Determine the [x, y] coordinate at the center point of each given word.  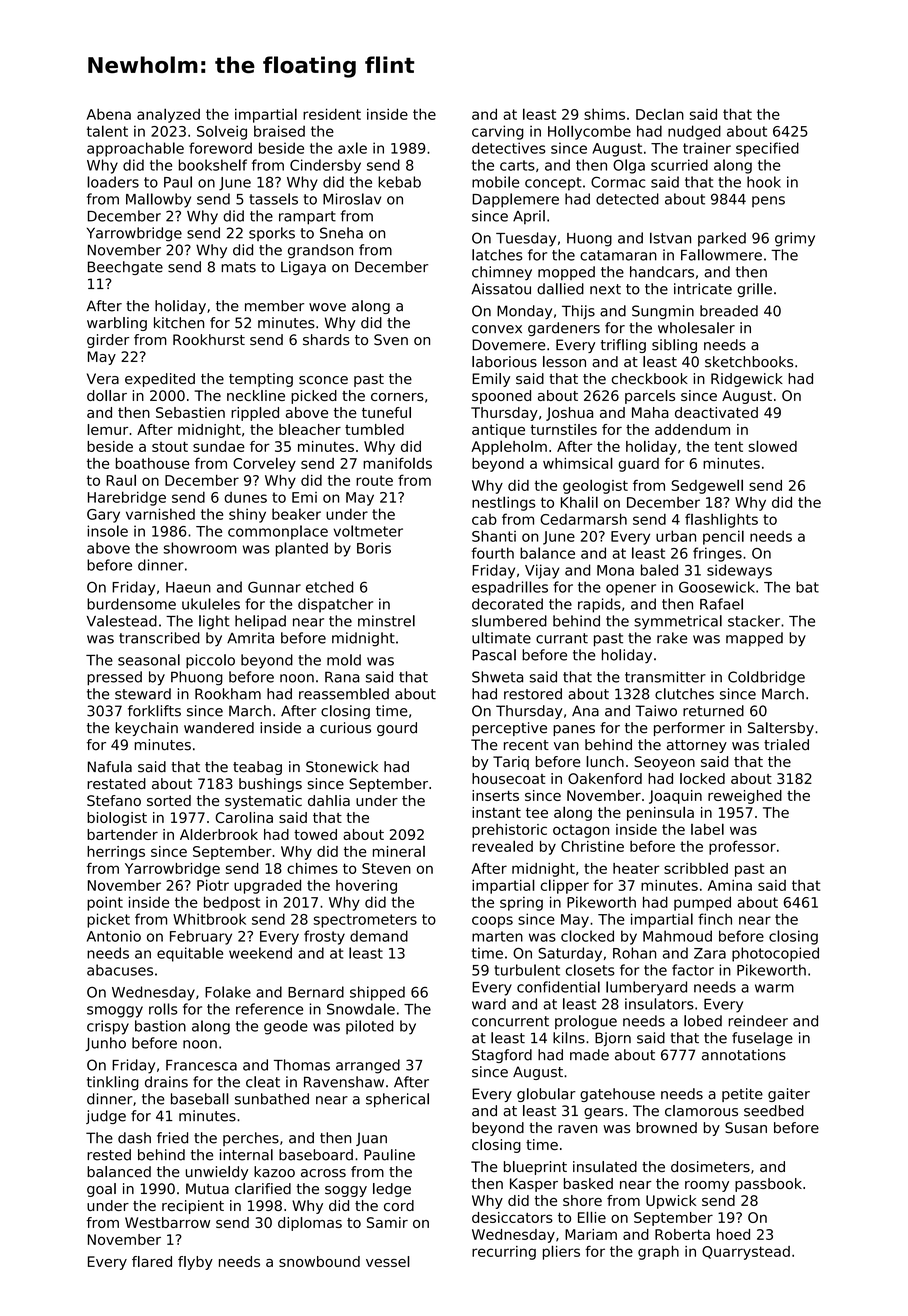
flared [152, 1261]
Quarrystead [746, 1253]
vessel [388, 1261]
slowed [773, 446]
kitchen [179, 323]
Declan [660, 114]
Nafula [110, 767]
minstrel [386, 621]
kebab [399, 182]
